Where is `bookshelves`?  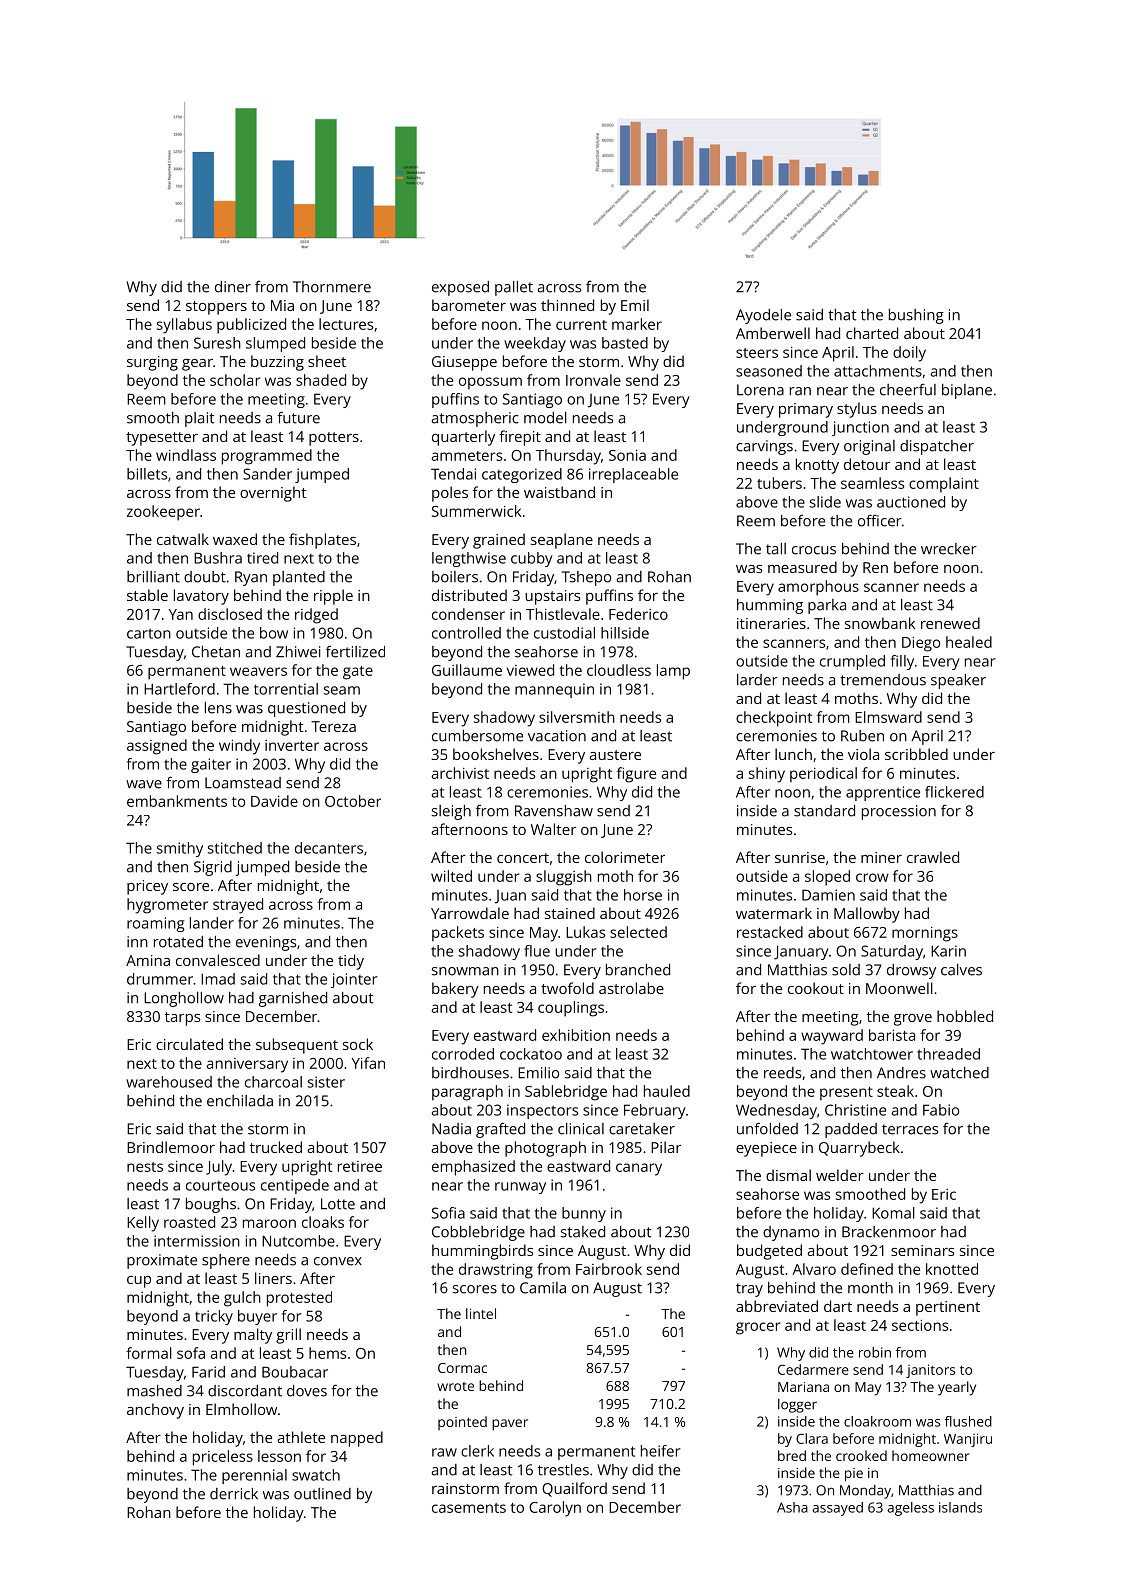 bookshelves is located at coordinates (496, 754).
